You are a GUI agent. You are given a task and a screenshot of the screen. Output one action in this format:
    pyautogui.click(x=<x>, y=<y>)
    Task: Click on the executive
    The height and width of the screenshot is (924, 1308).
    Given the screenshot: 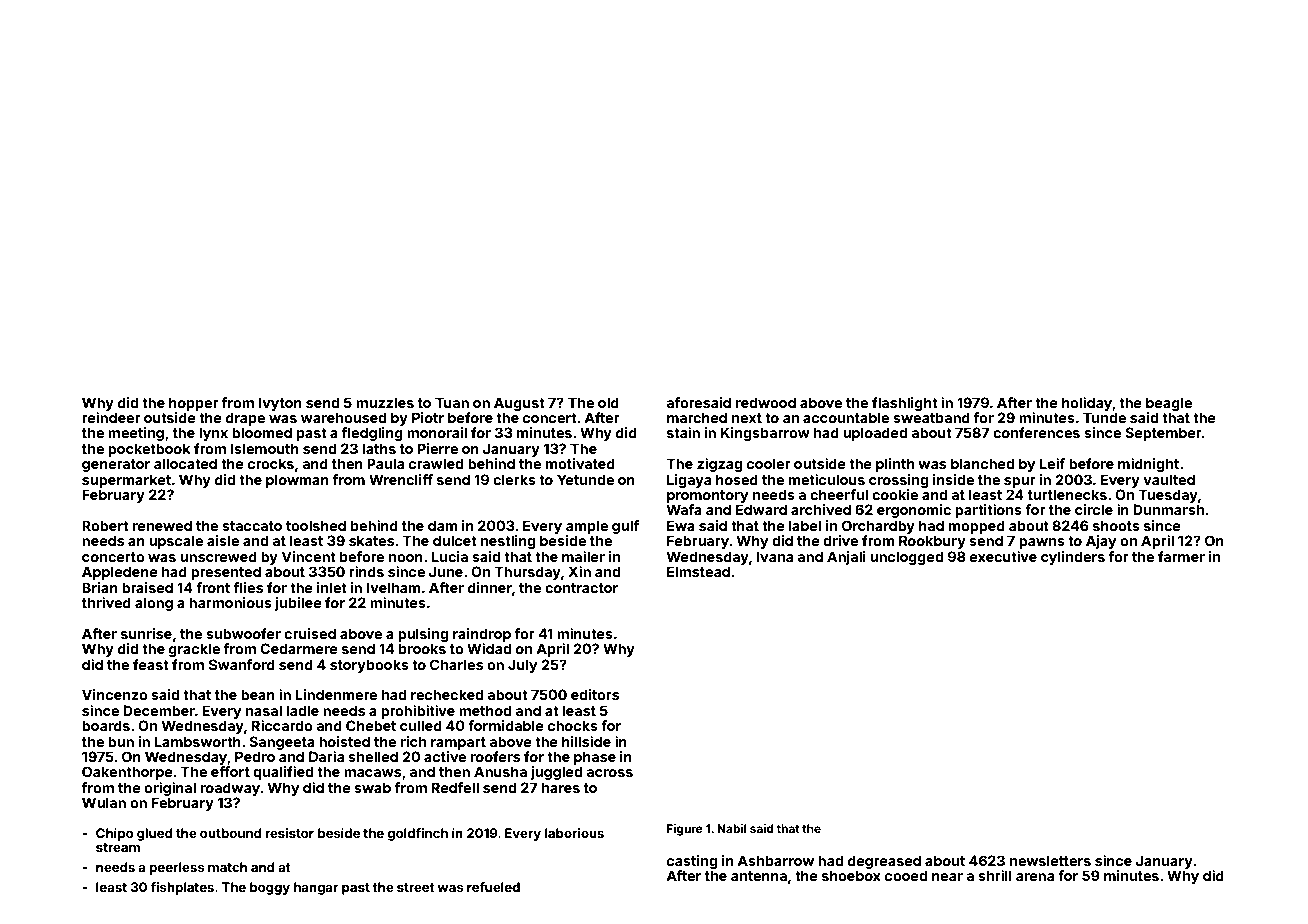 What is the action you would take?
    pyautogui.click(x=1003, y=556)
